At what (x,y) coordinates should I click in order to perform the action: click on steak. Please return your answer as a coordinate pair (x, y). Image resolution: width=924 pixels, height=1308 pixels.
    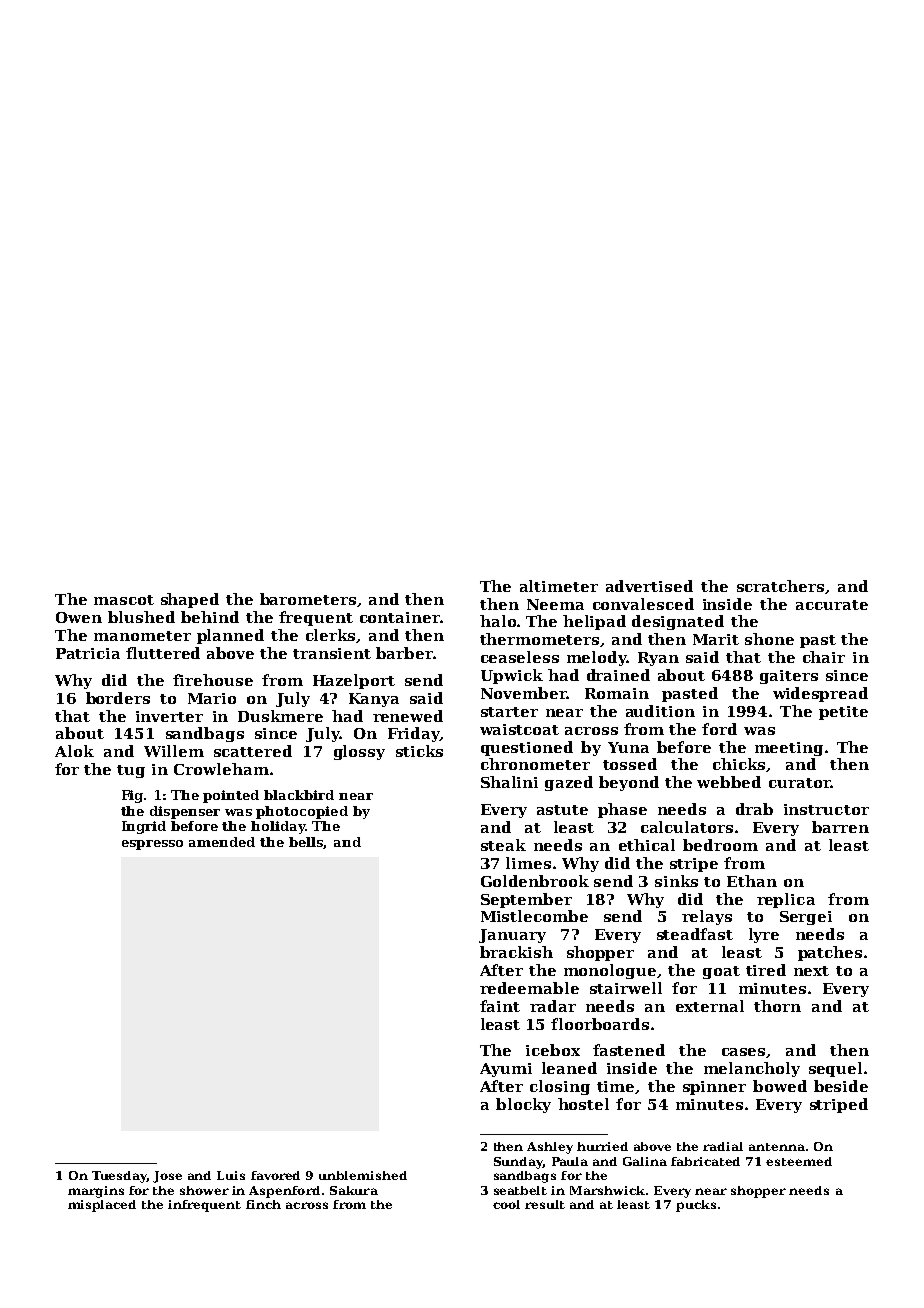
    Looking at the image, I should click on (503, 845).
